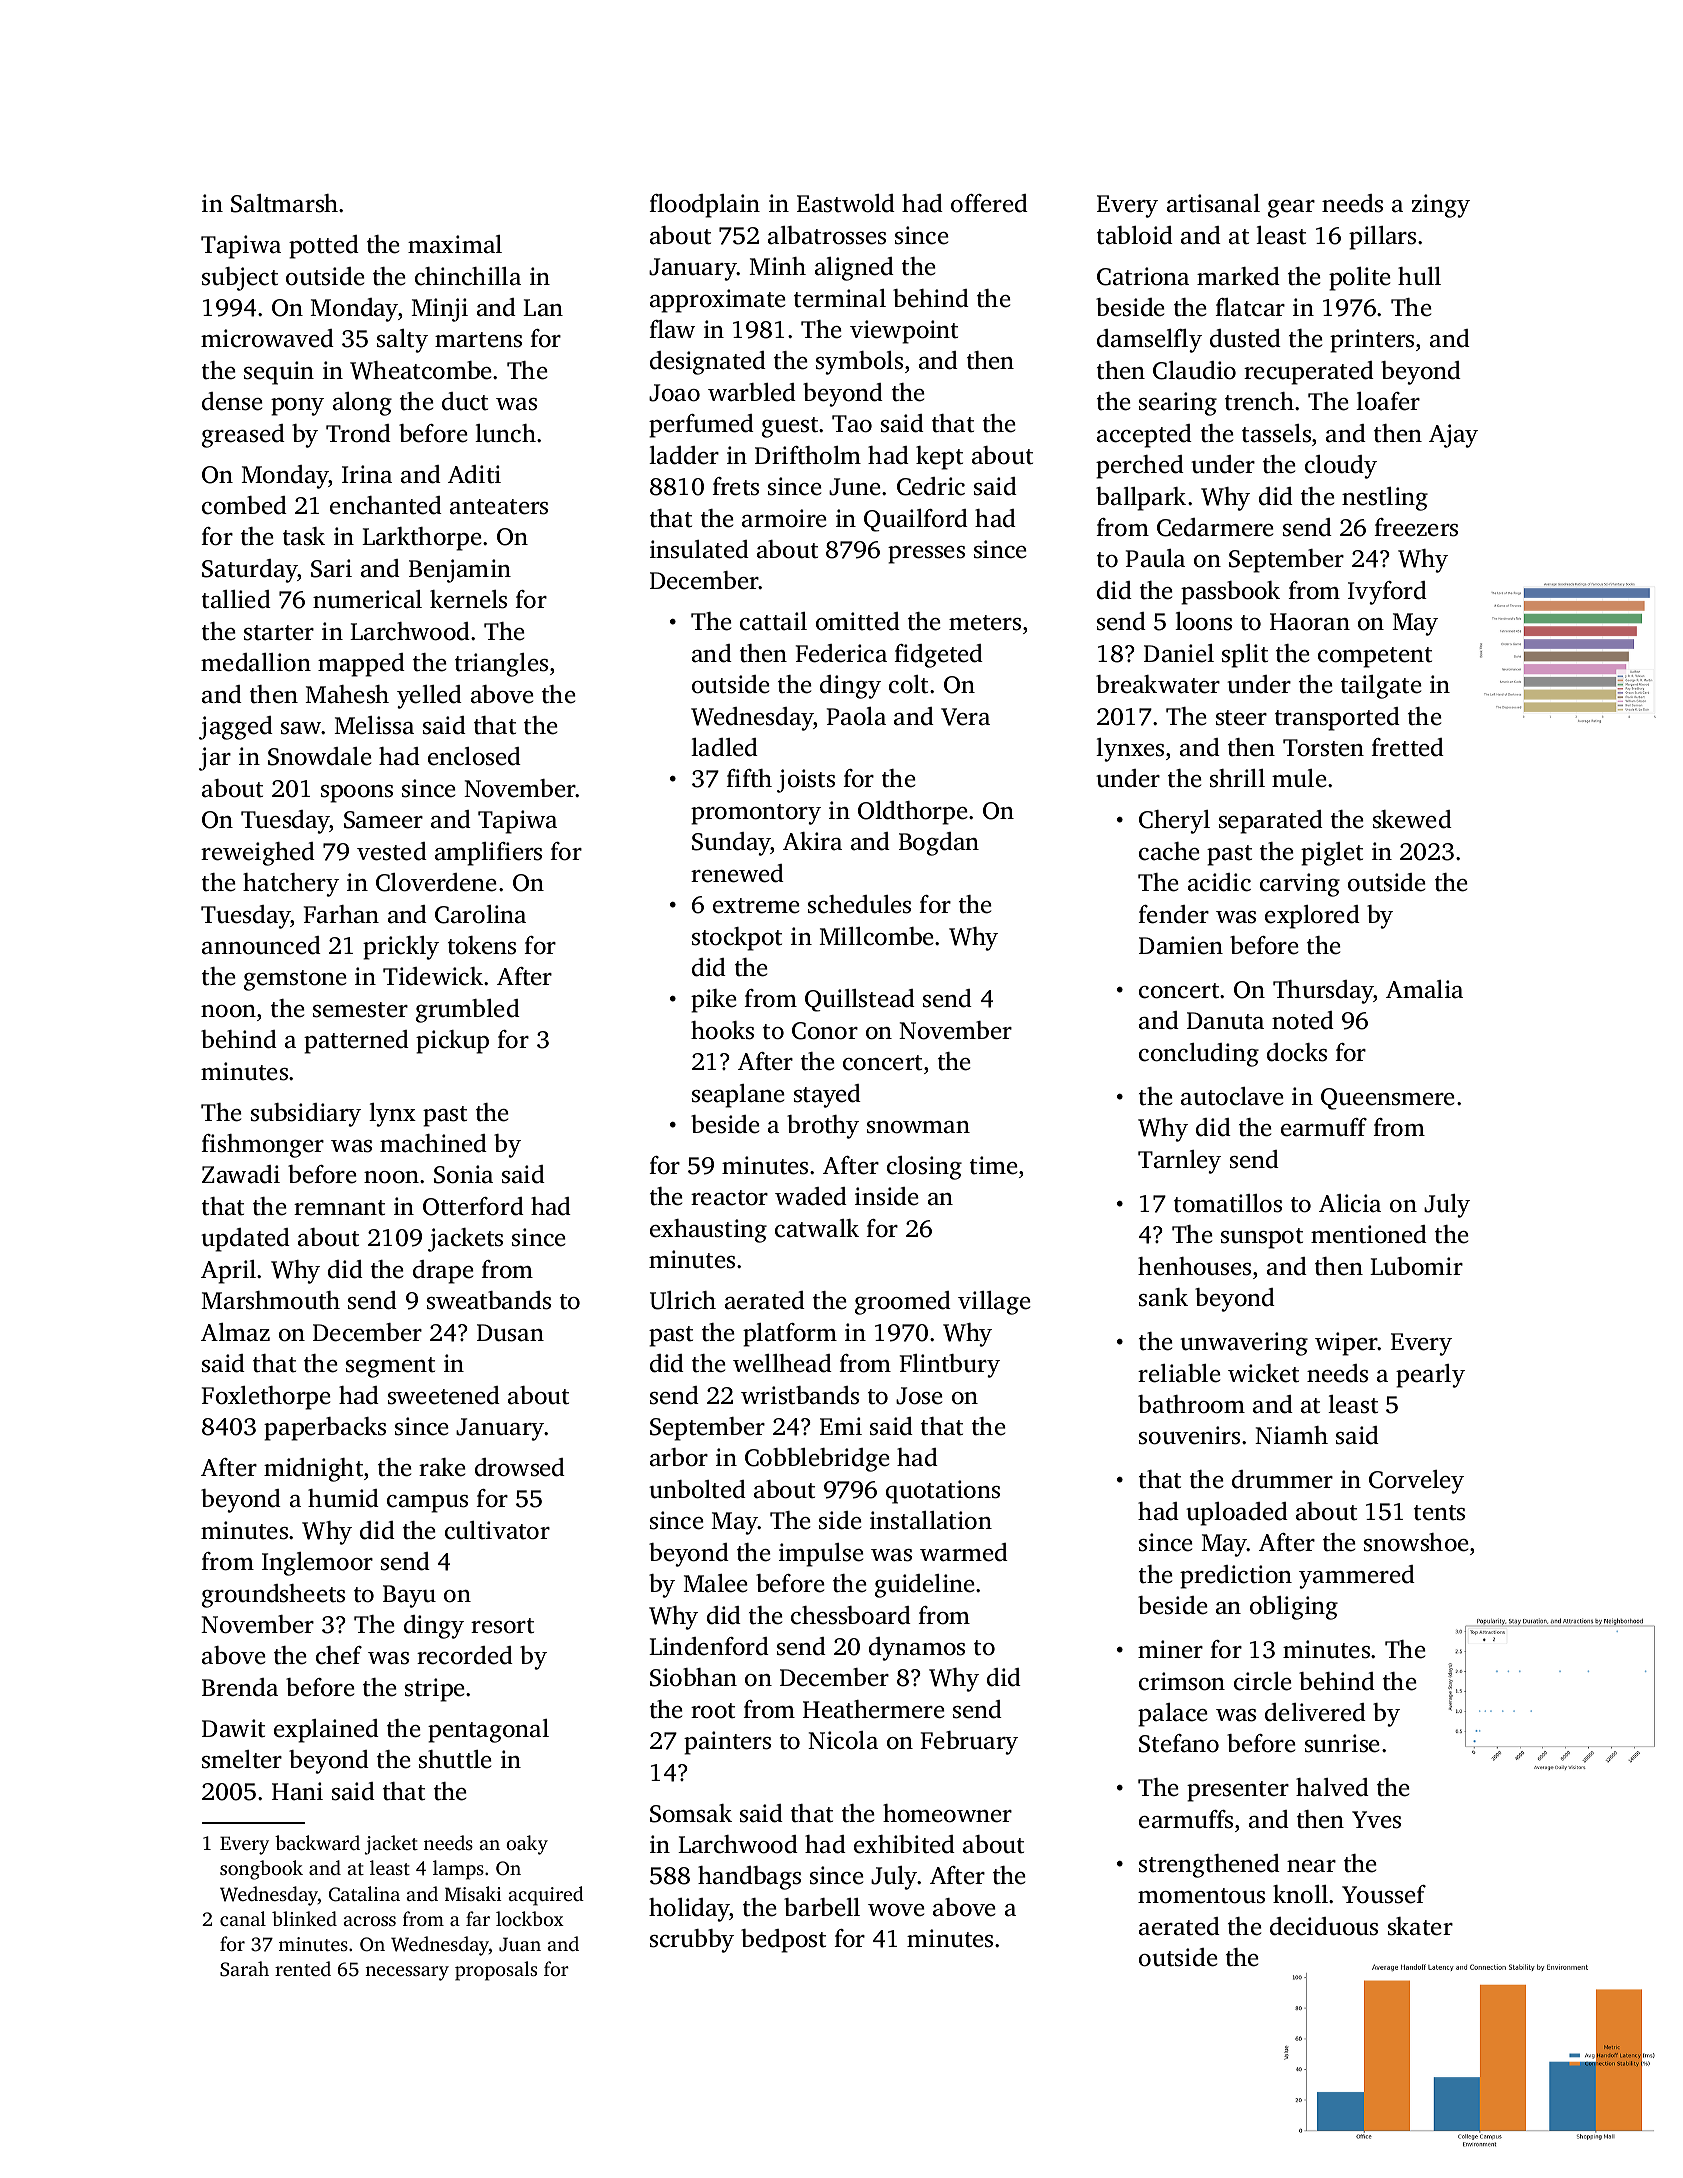  What do you see at coordinates (527, 1845) in the screenshot?
I see `oaky` at bounding box center [527, 1845].
